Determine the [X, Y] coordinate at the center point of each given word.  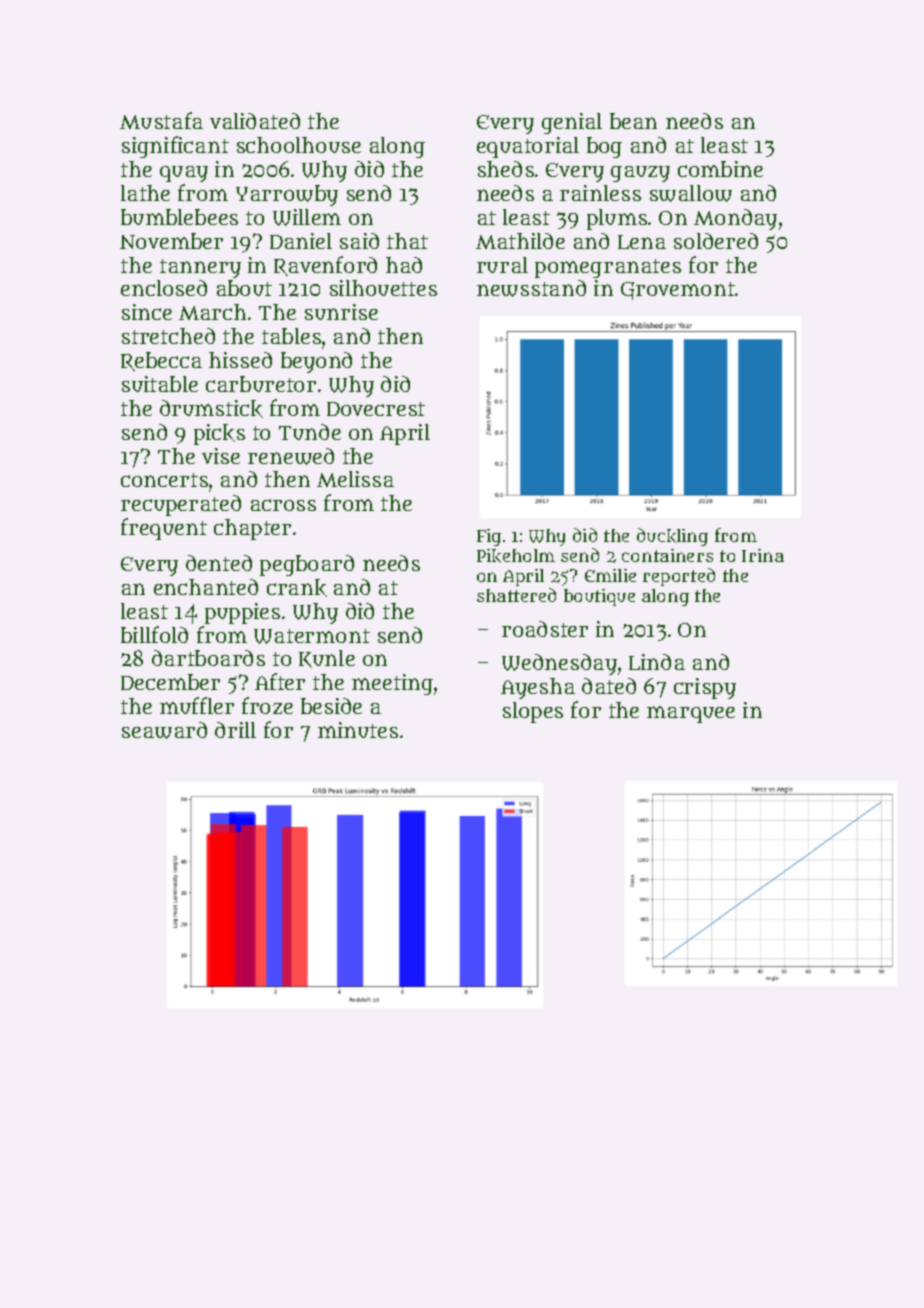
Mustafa [161, 120]
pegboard [307, 565]
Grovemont [678, 291]
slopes [533, 712]
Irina [763, 555]
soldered [716, 241]
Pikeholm [516, 556]
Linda [657, 662]
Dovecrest [376, 409]
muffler [197, 705]
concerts [164, 480]
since [147, 312]
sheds [506, 169]
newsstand [531, 288]
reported [679, 577]
